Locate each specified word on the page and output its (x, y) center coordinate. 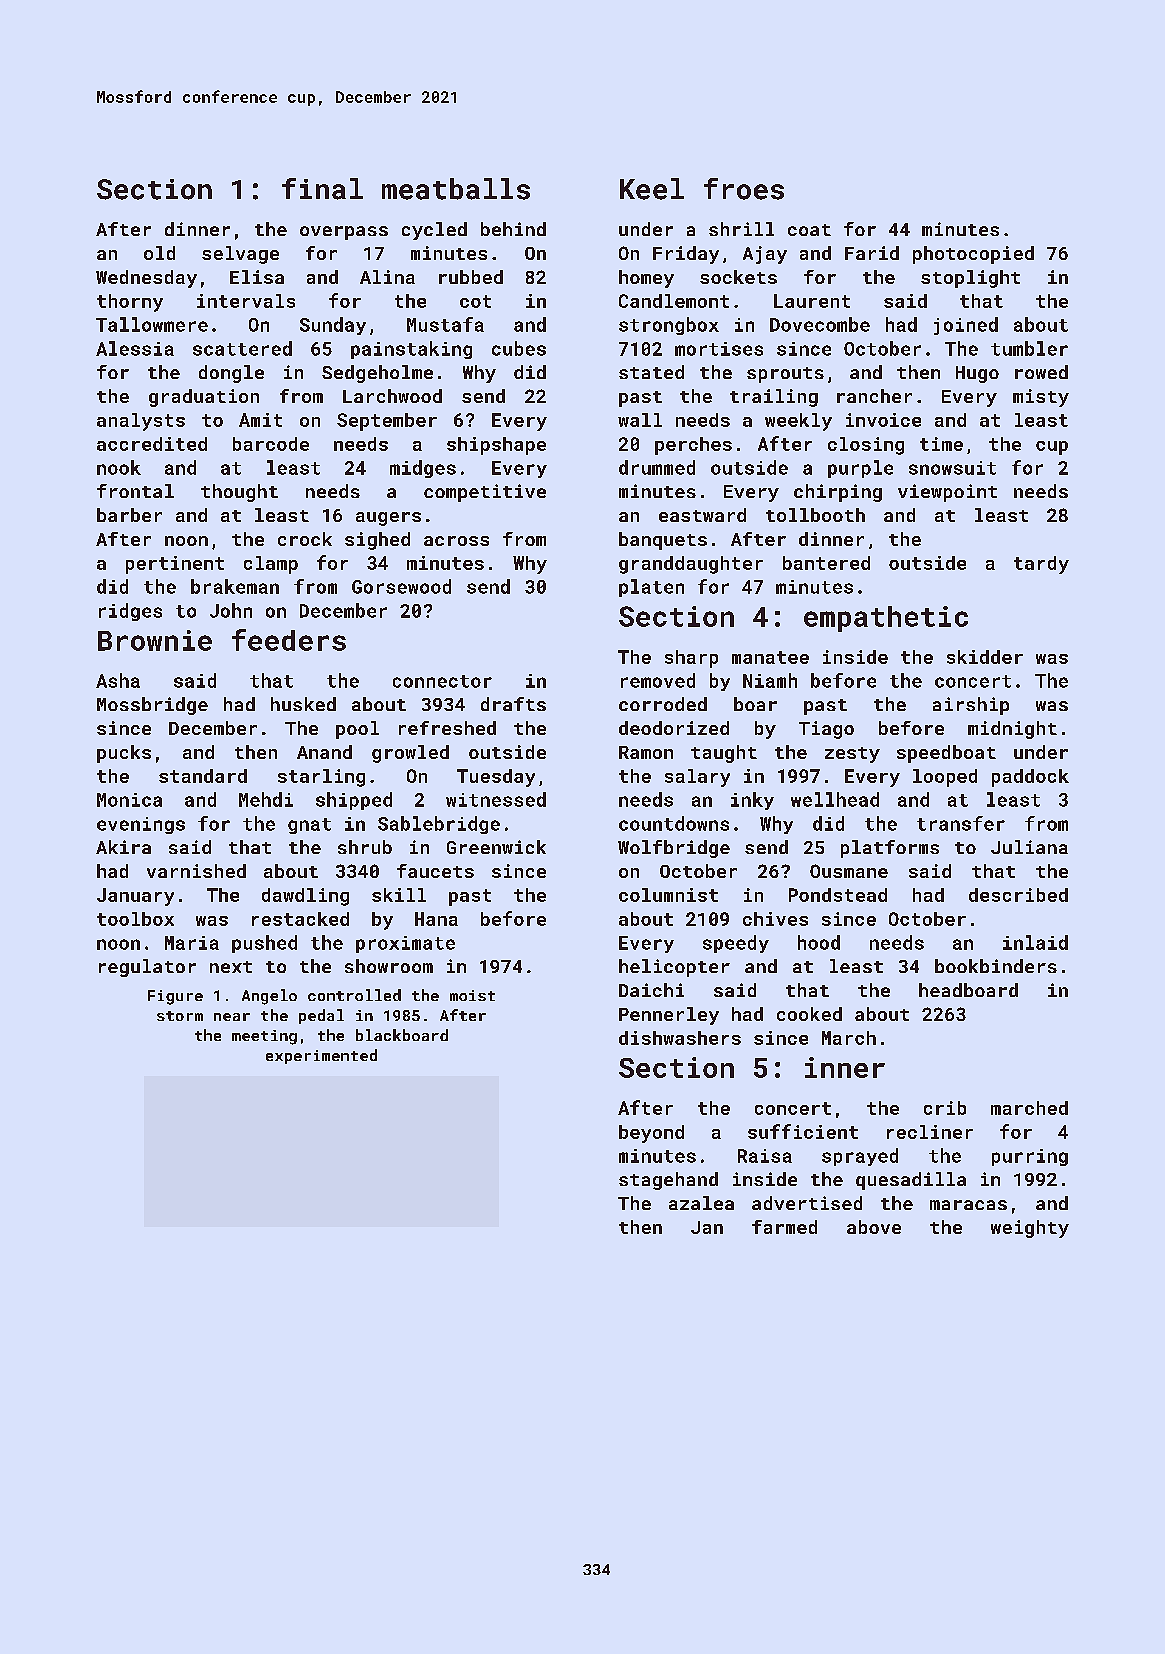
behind (513, 229)
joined (966, 326)
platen (651, 588)
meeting (264, 1037)
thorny (130, 303)
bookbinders (996, 966)
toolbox (135, 919)
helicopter (674, 968)
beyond (651, 1134)
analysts (141, 422)
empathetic (886, 619)
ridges (130, 612)
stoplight (970, 279)
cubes (519, 348)
